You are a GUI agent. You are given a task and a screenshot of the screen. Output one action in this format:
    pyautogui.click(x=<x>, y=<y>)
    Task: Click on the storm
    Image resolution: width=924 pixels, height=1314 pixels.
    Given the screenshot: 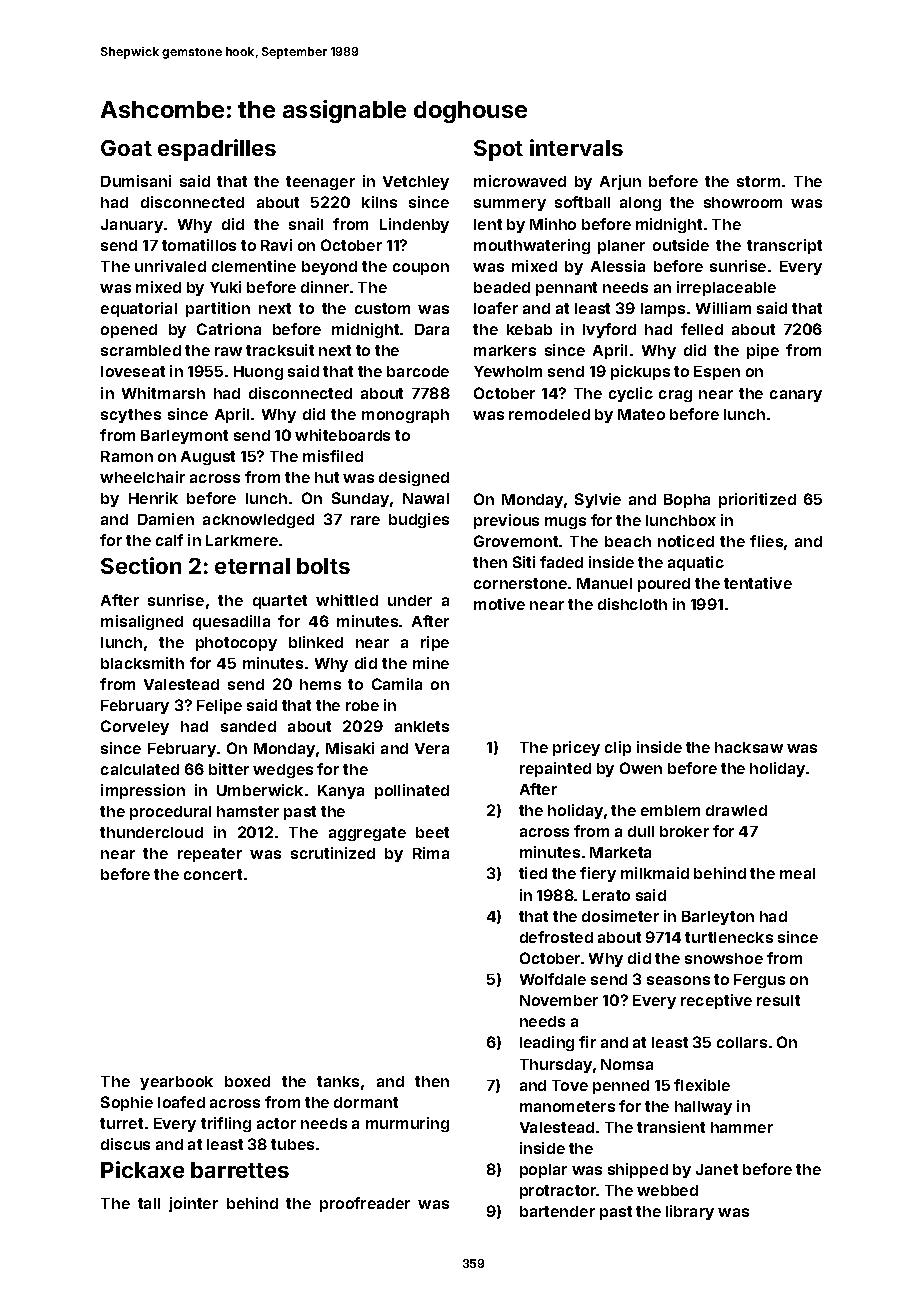 What is the action you would take?
    pyautogui.click(x=758, y=181)
